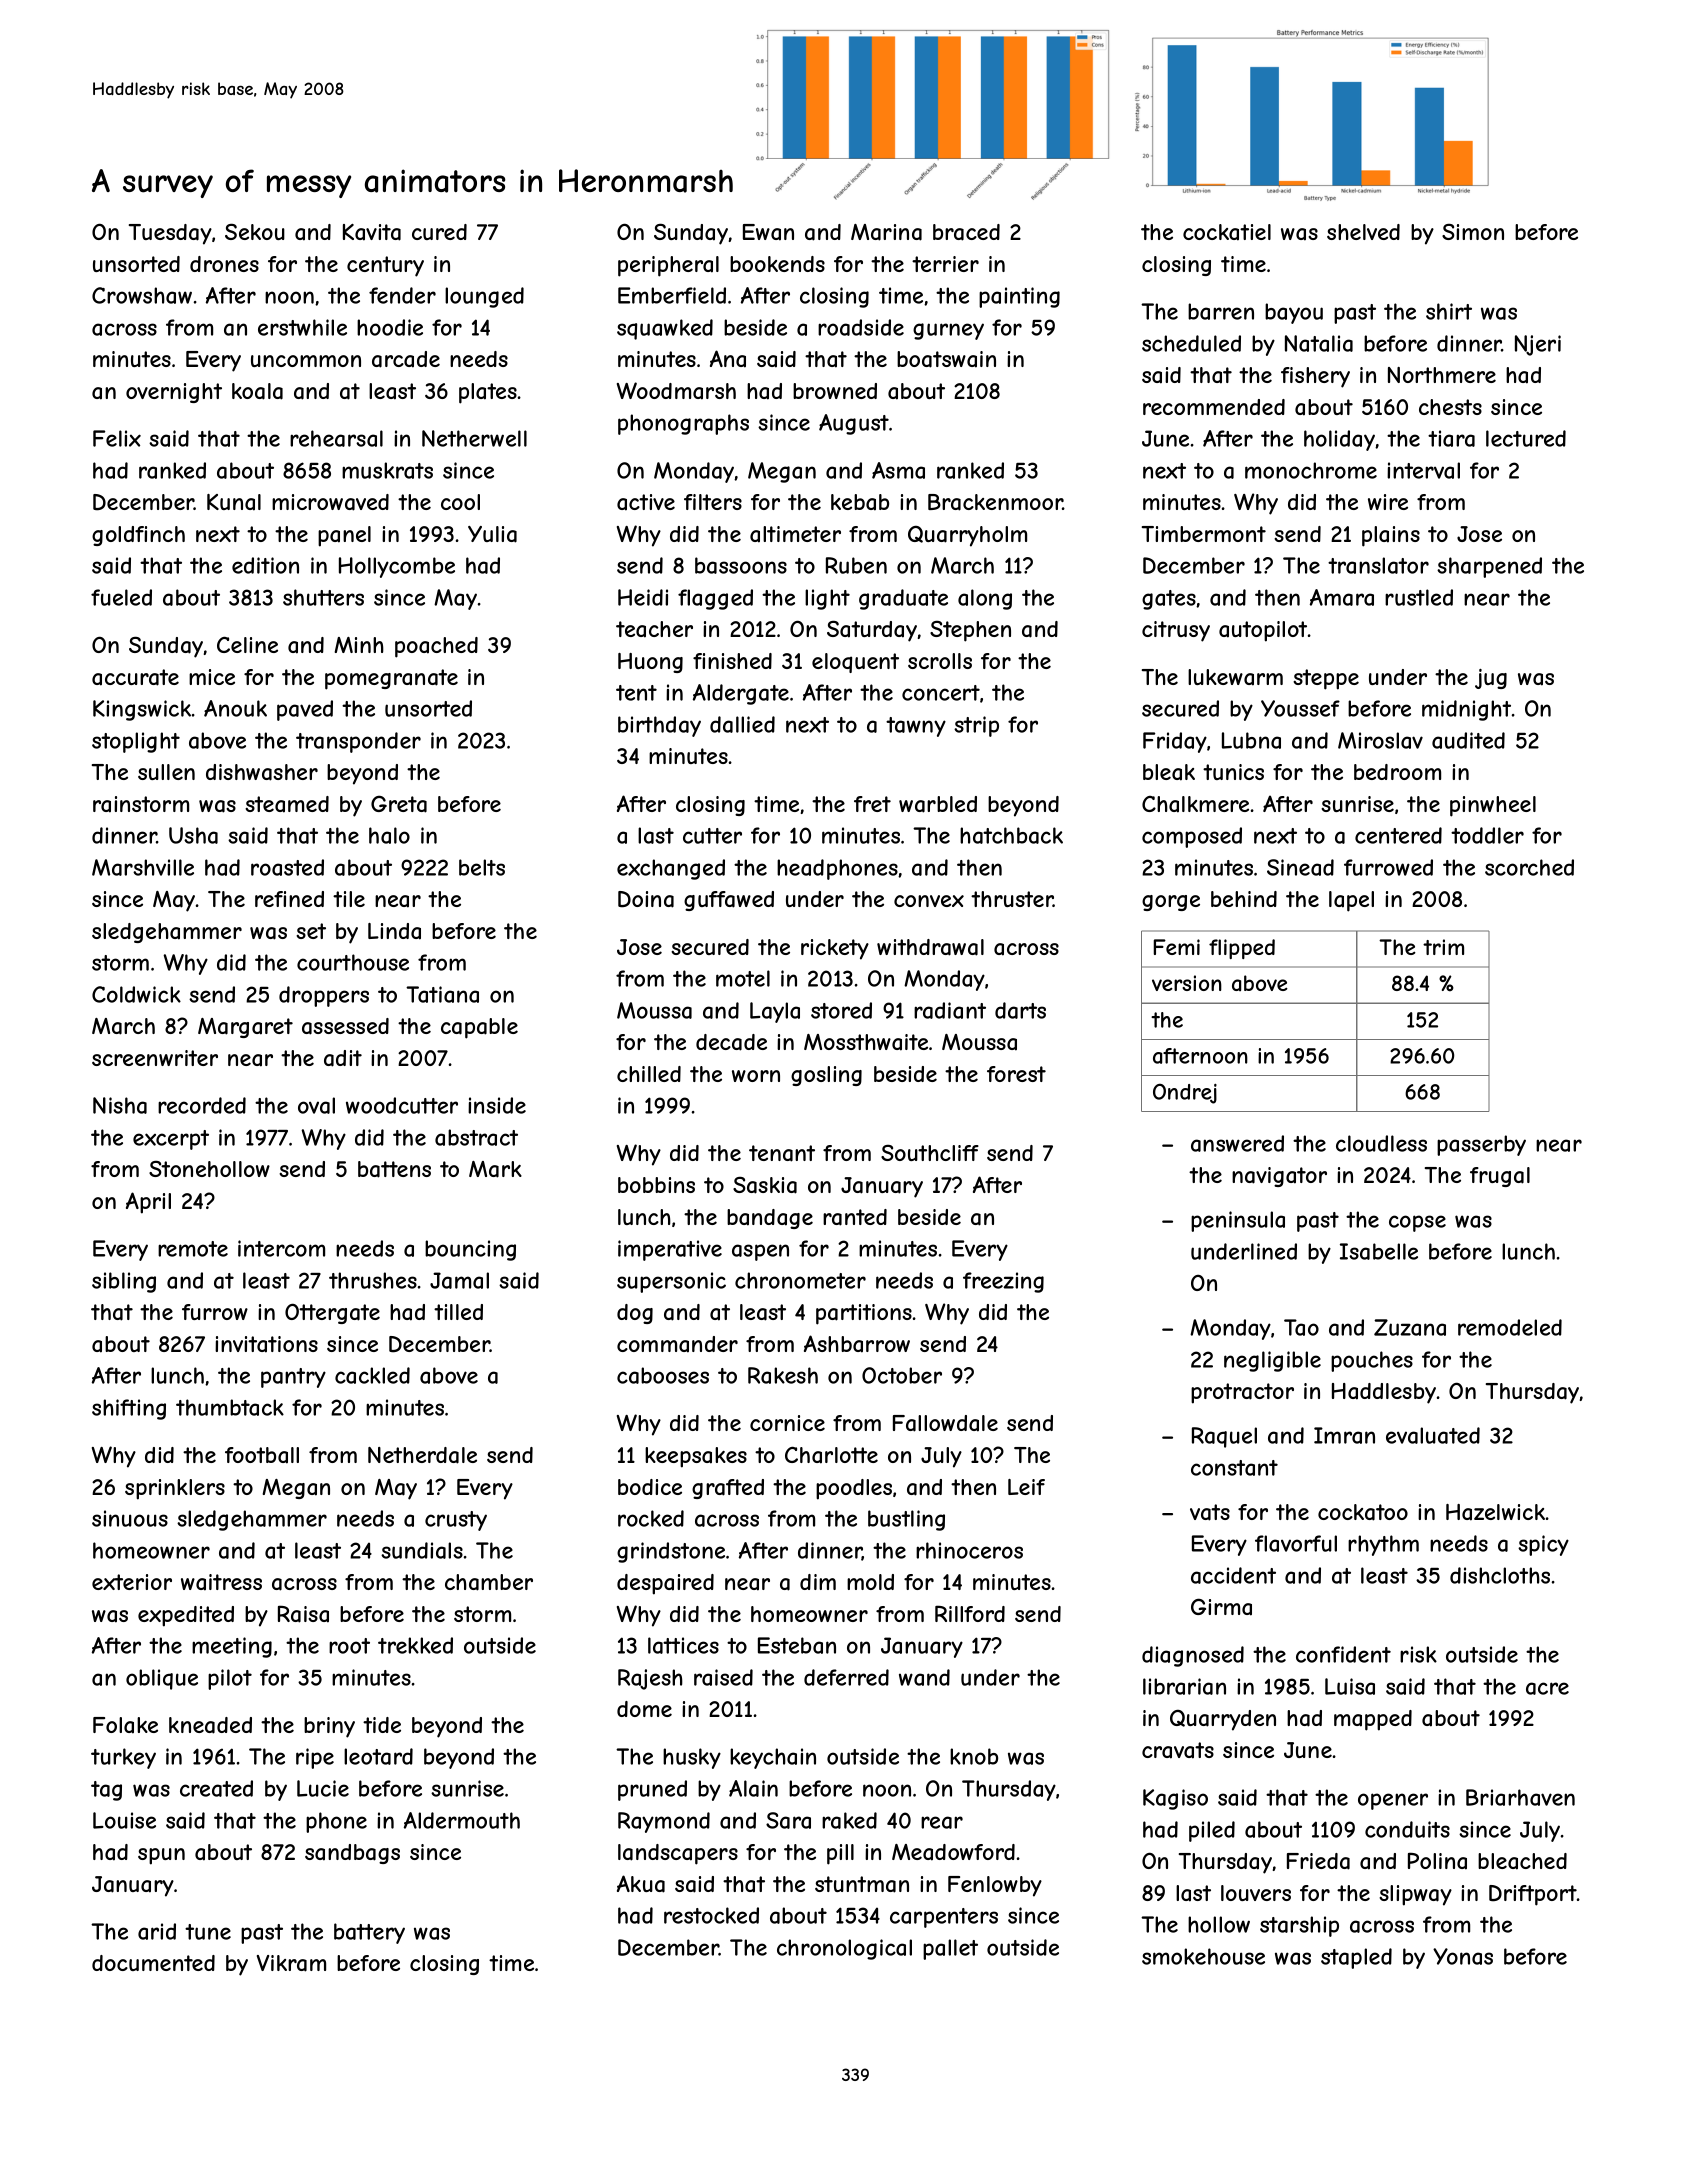 The image size is (1683, 2178). Describe the element at coordinates (643, 597) in the image. I see `Heidi` at that location.
